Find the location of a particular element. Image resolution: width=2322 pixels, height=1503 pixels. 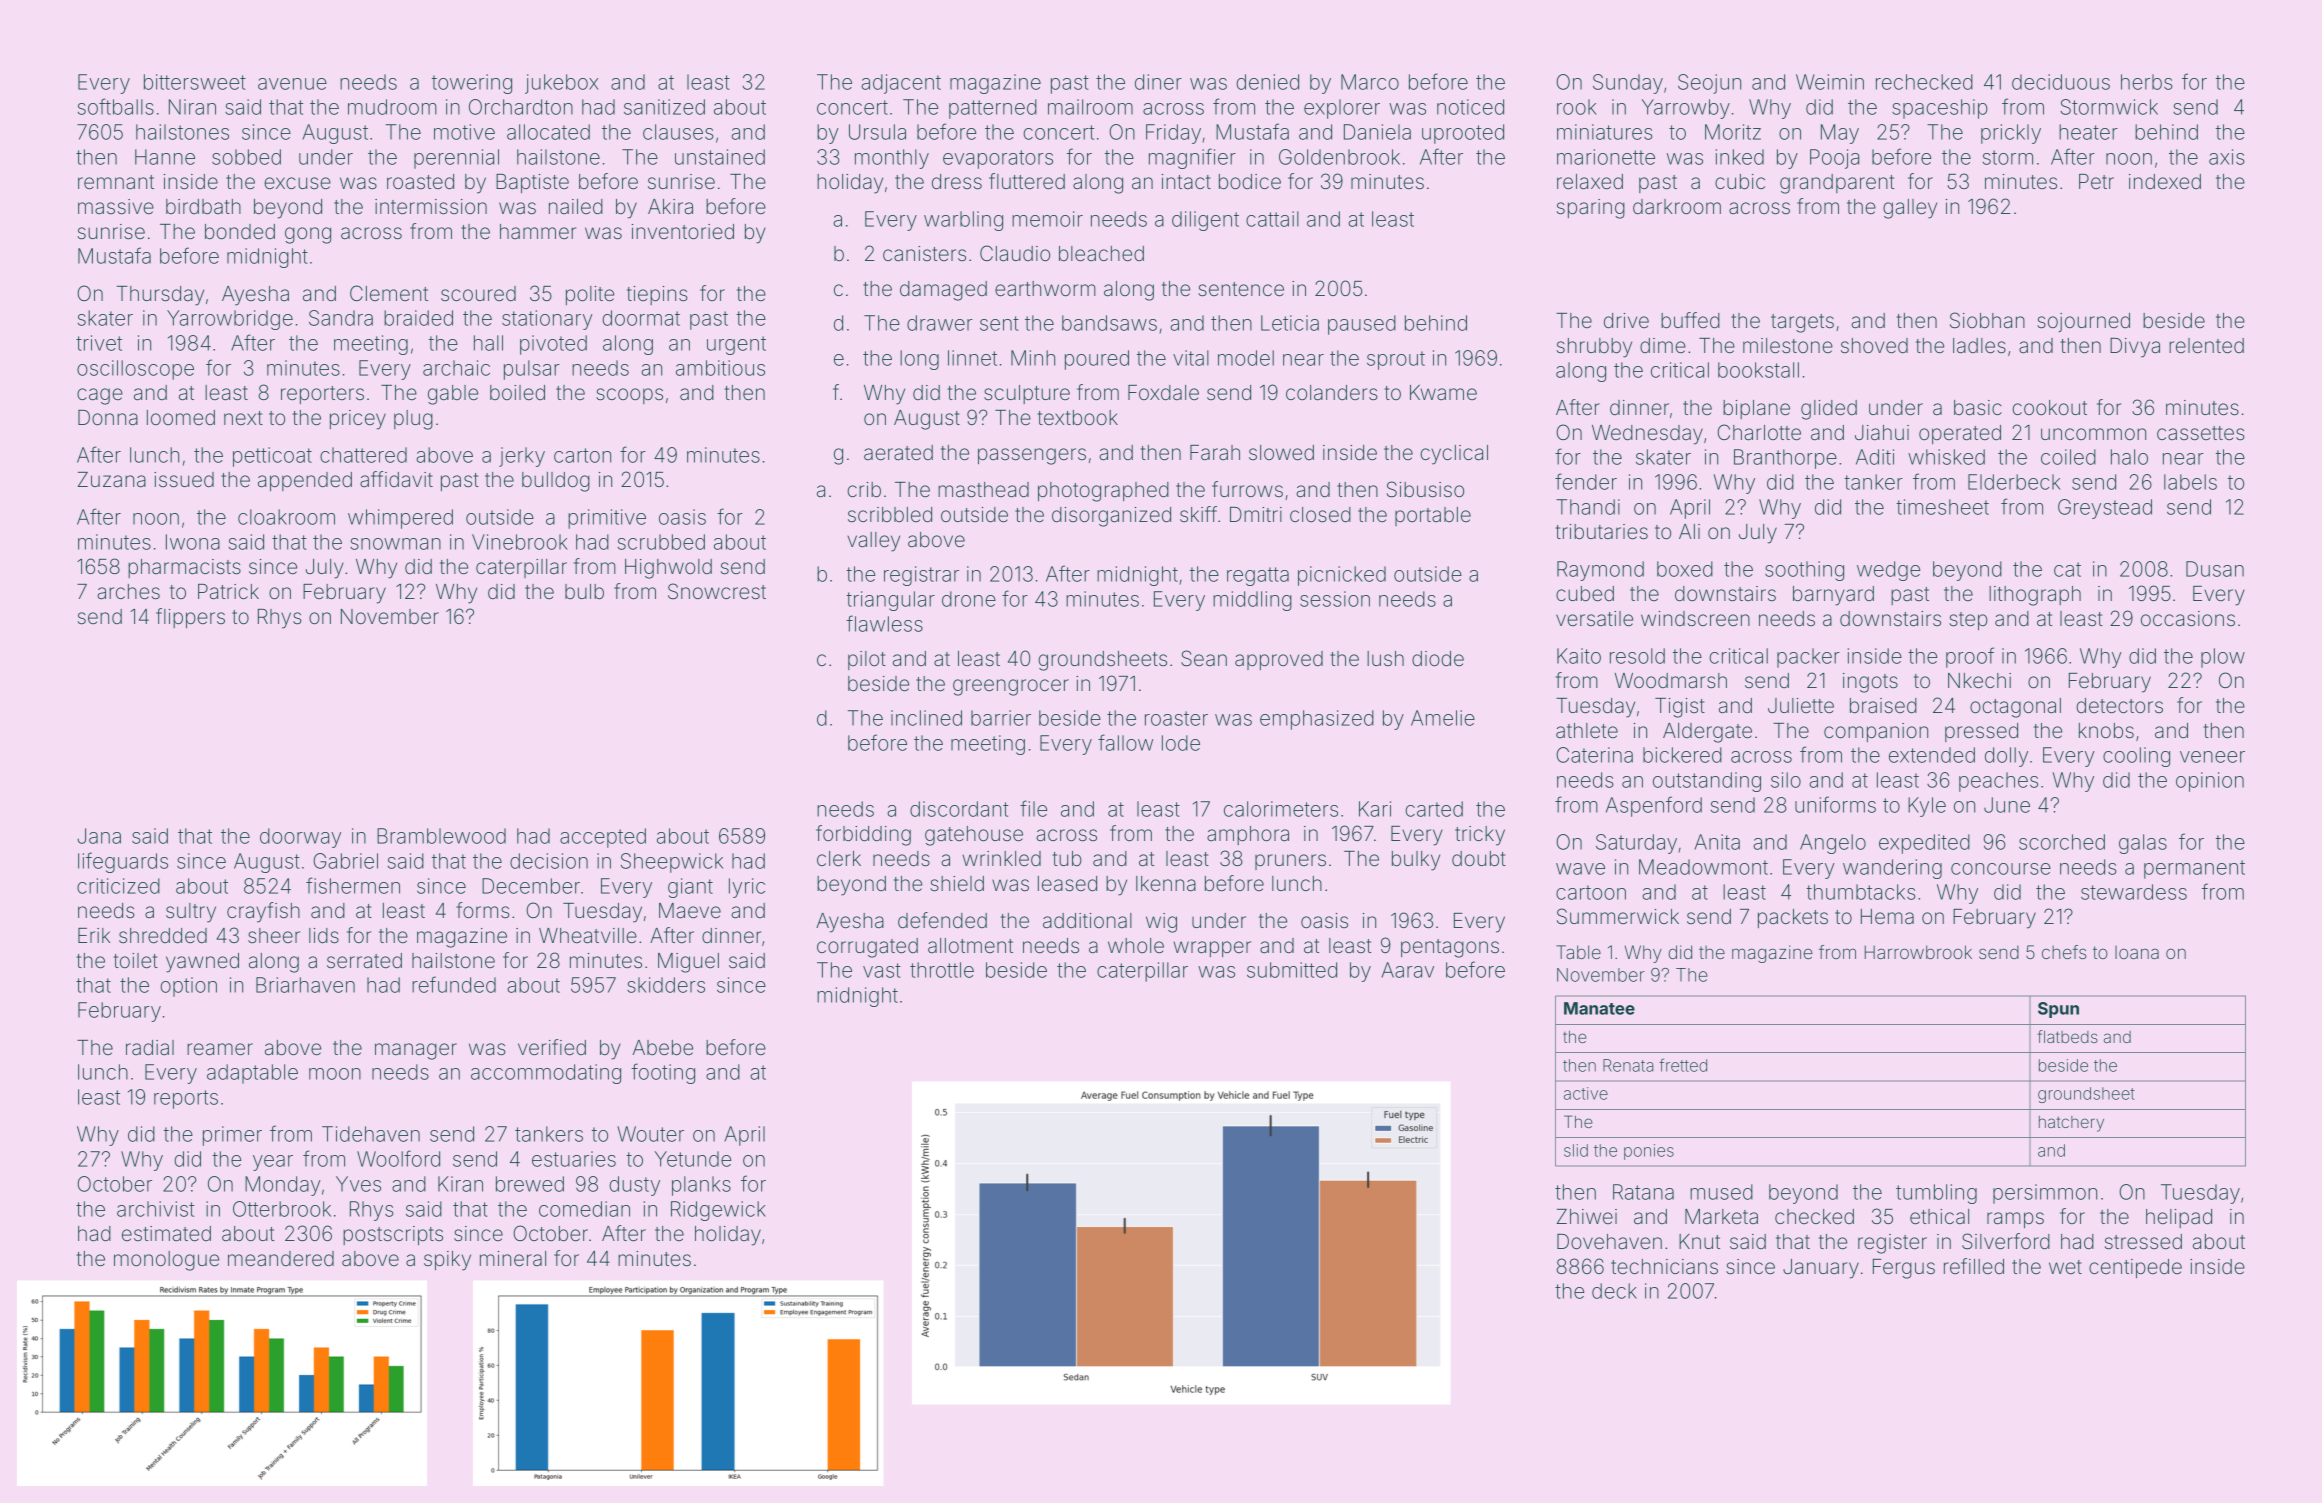

flatbeds is located at coordinates (2067, 1036).
